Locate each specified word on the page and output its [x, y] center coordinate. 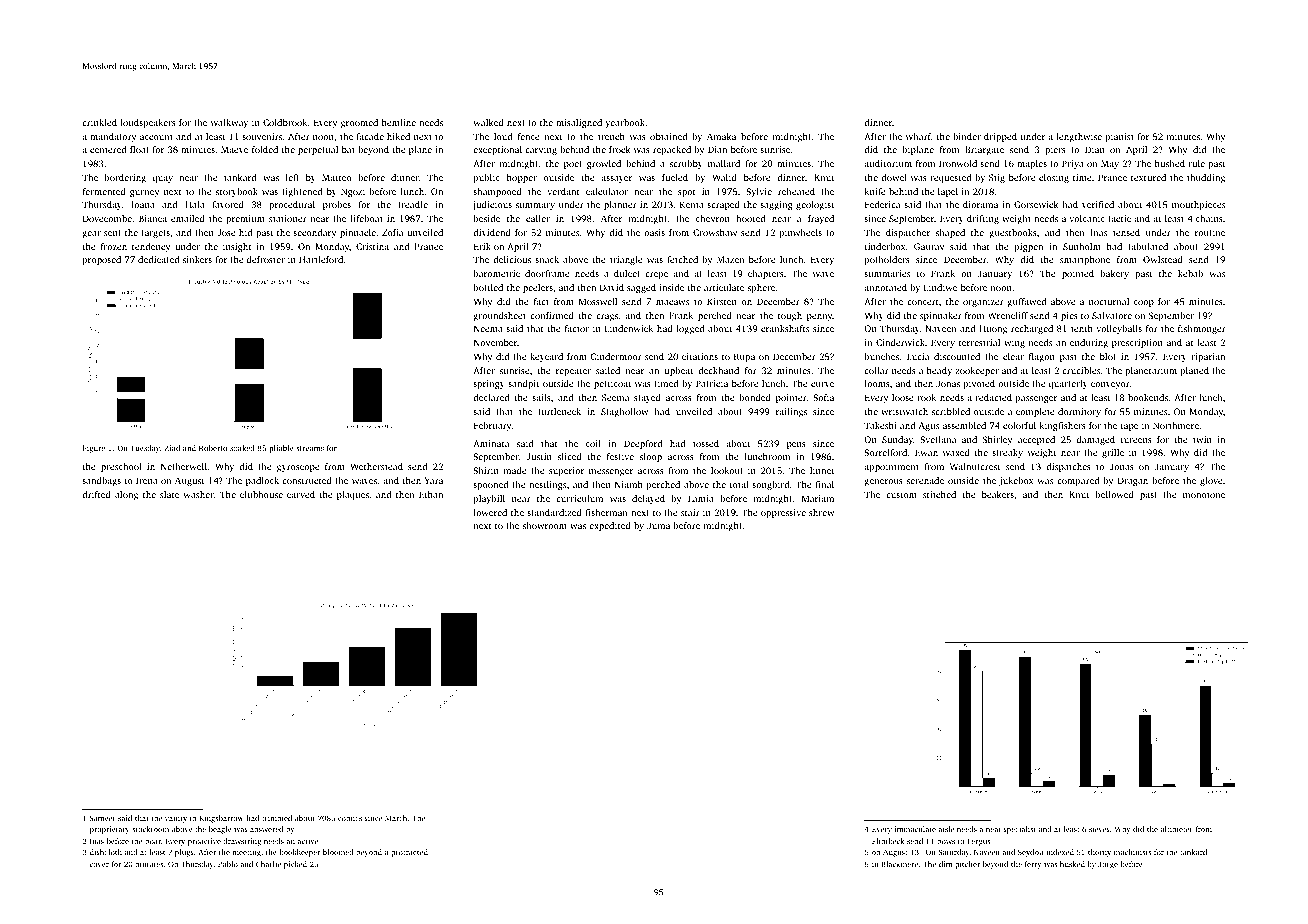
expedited [610, 526]
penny [820, 317]
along [126, 495]
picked [295, 865]
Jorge [1108, 865]
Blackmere [899, 864]
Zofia [392, 232]
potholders [887, 260]
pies [1069, 316]
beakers [998, 494]
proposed [102, 260]
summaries [887, 273]
